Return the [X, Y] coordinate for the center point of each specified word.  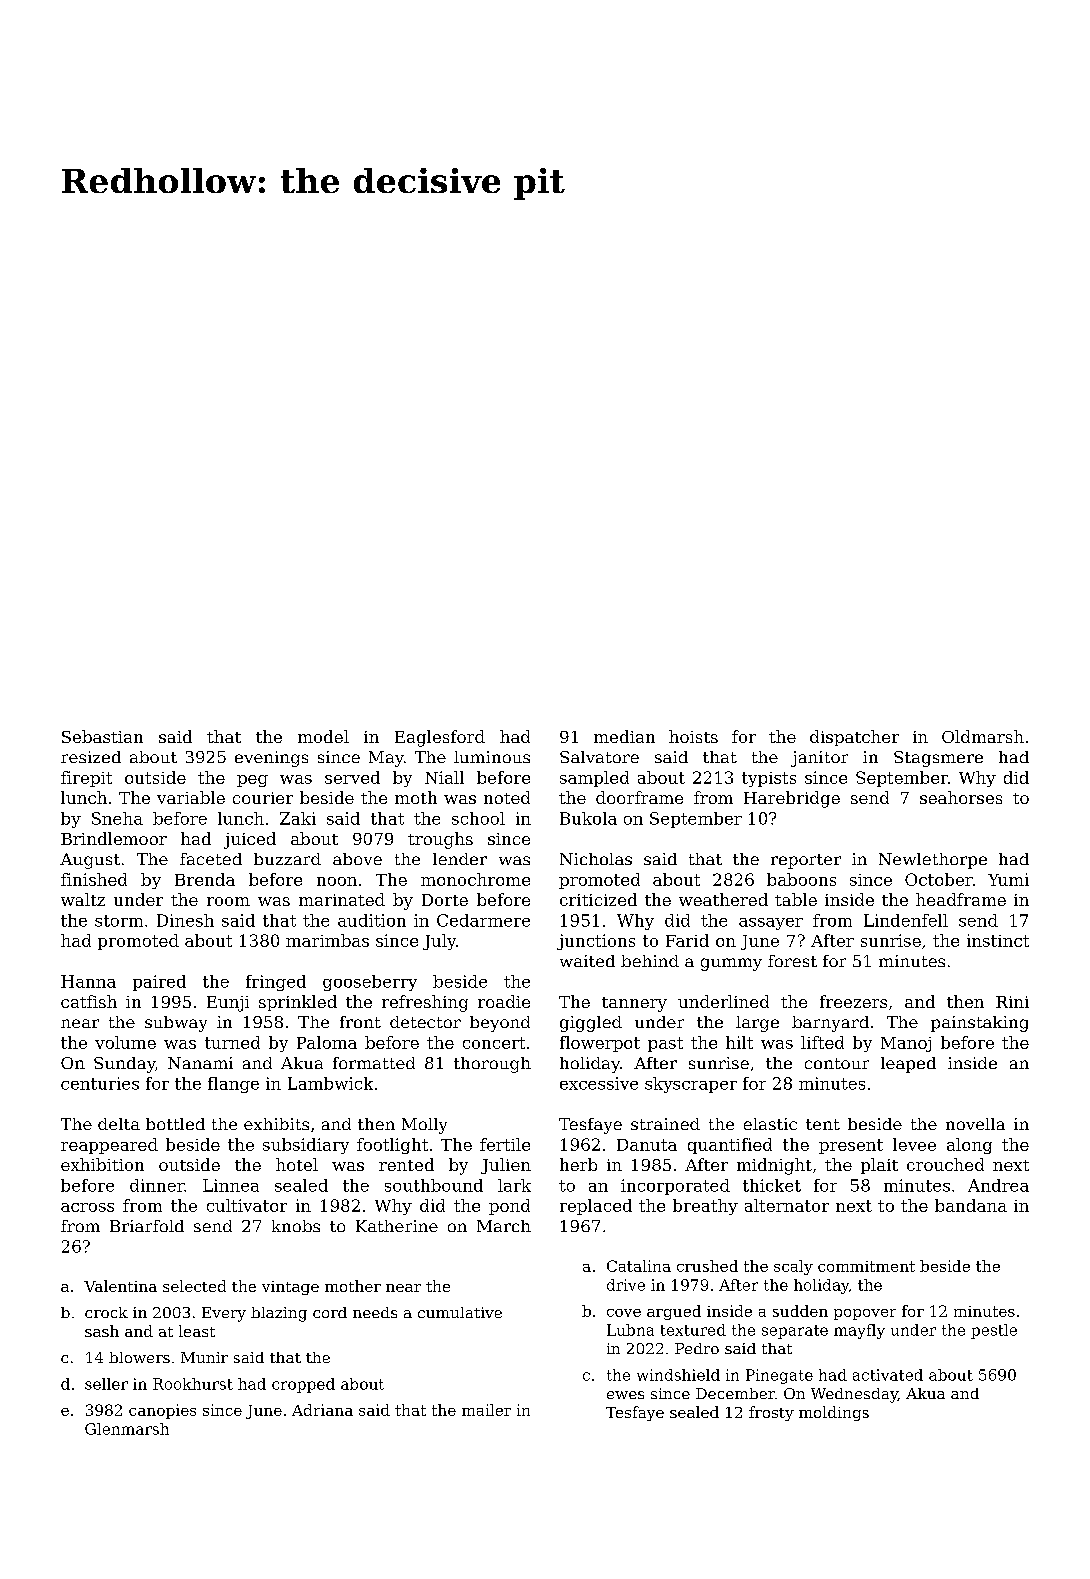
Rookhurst [193, 1384]
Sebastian [102, 736]
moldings [834, 1413]
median [624, 736]
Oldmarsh [983, 736]
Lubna [630, 1330]
